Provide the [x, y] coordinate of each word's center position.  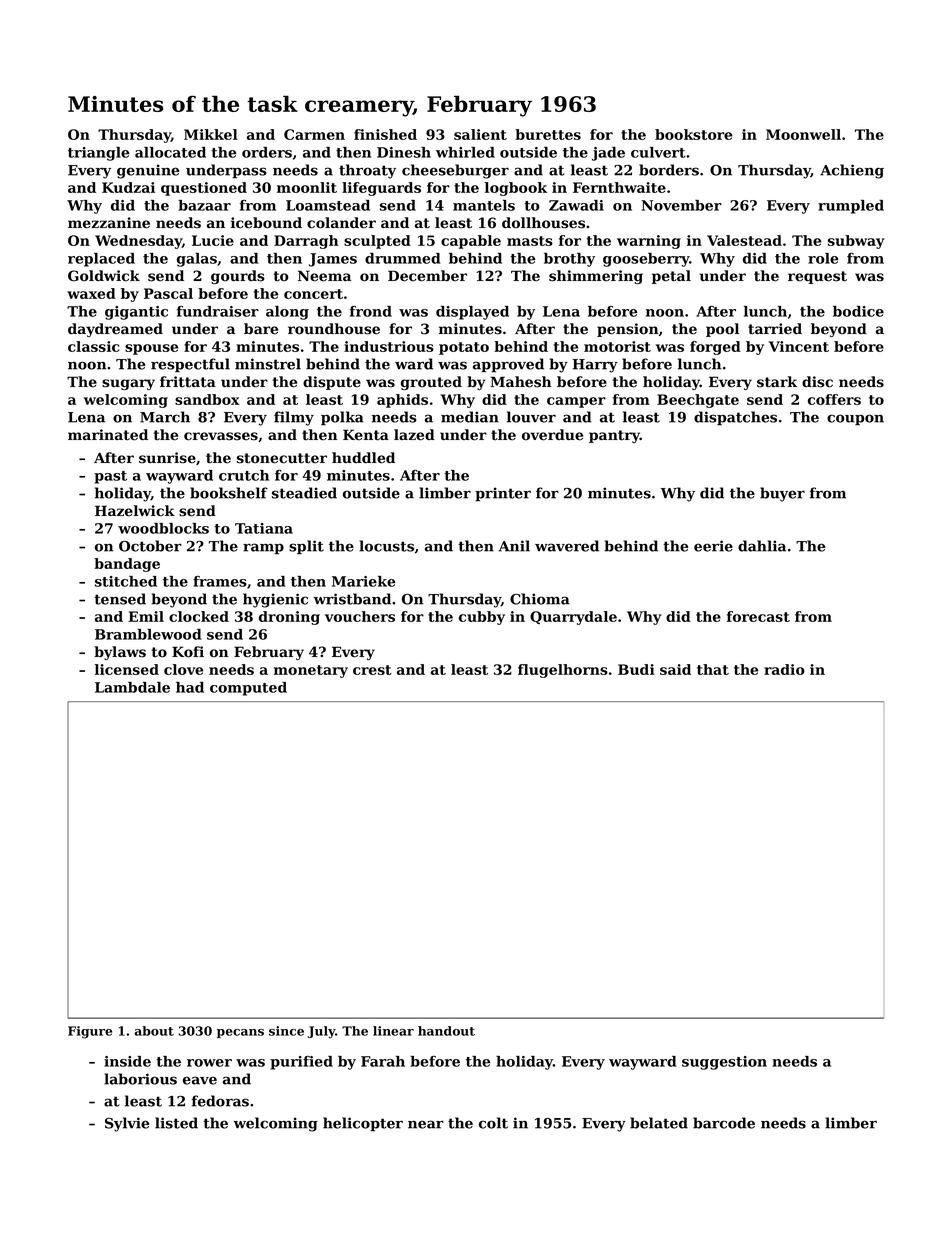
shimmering [596, 277]
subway [856, 242]
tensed [120, 599]
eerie [713, 546]
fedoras [220, 1101]
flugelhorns [563, 671]
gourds [238, 277]
